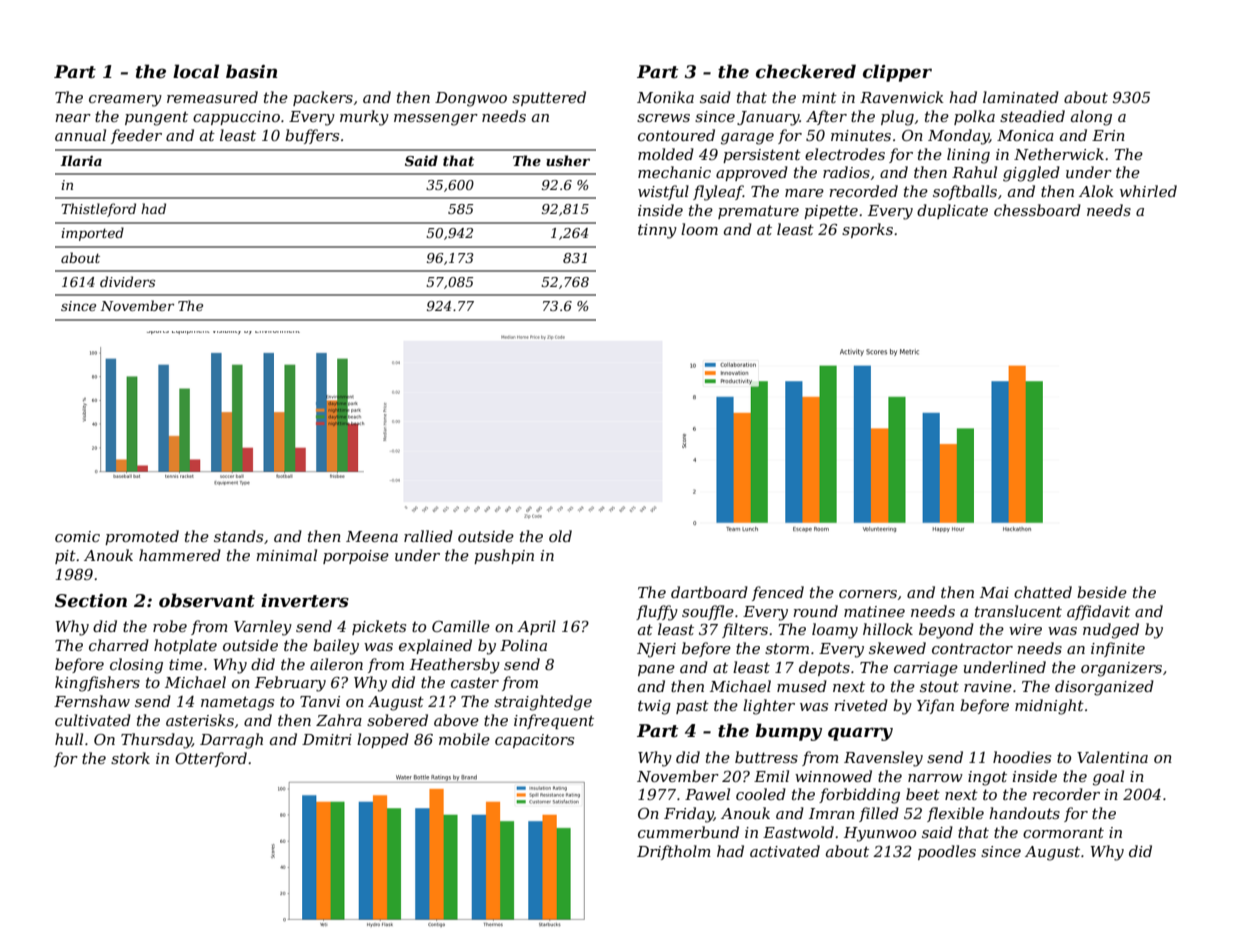 This page has width=1233, height=952. I want to click on beside, so click(1102, 592).
